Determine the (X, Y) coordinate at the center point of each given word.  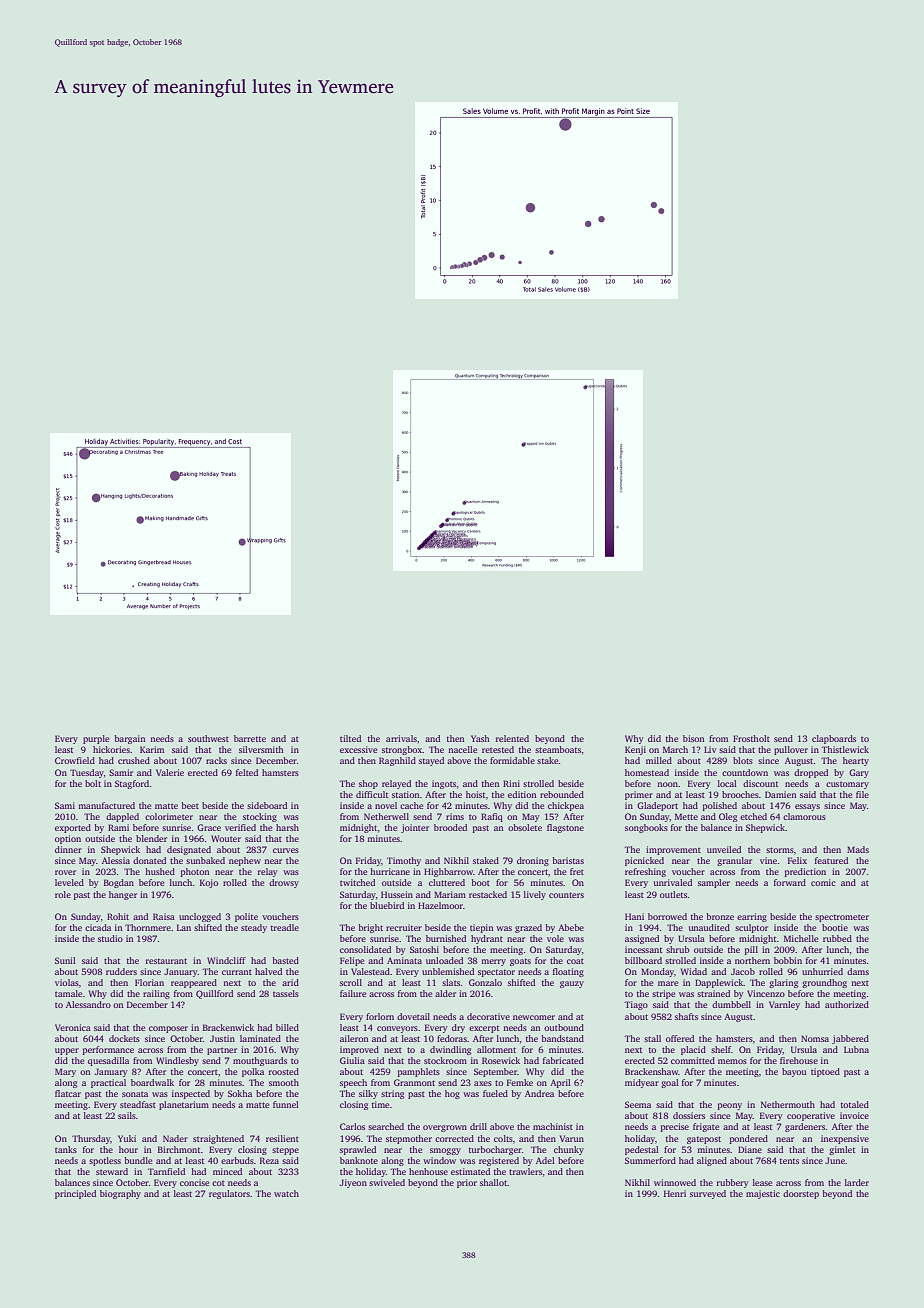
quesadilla (108, 1061)
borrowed (667, 916)
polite (246, 917)
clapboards (834, 739)
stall (652, 1038)
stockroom (445, 1060)
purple (96, 739)
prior (467, 1183)
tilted (350, 738)
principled (75, 1194)
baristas (568, 860)
